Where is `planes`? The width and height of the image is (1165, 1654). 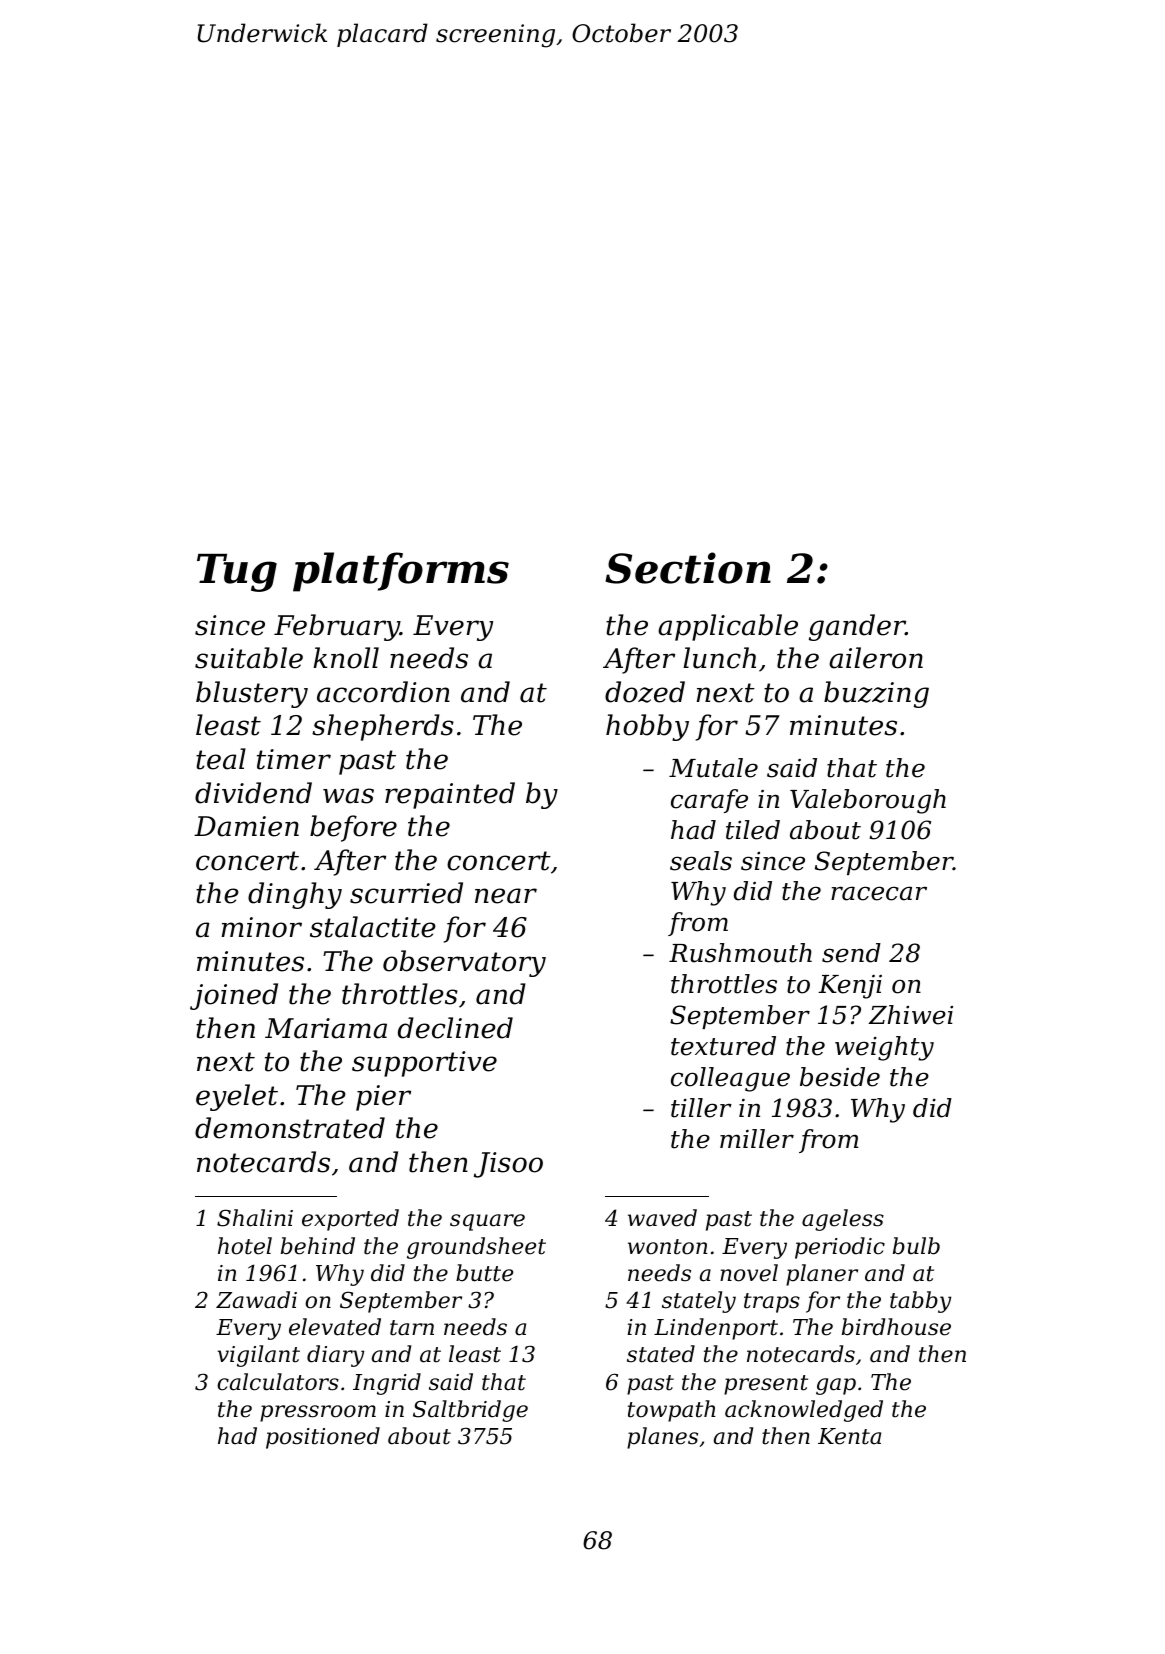 planes is located at coordinates (662, 1438).
